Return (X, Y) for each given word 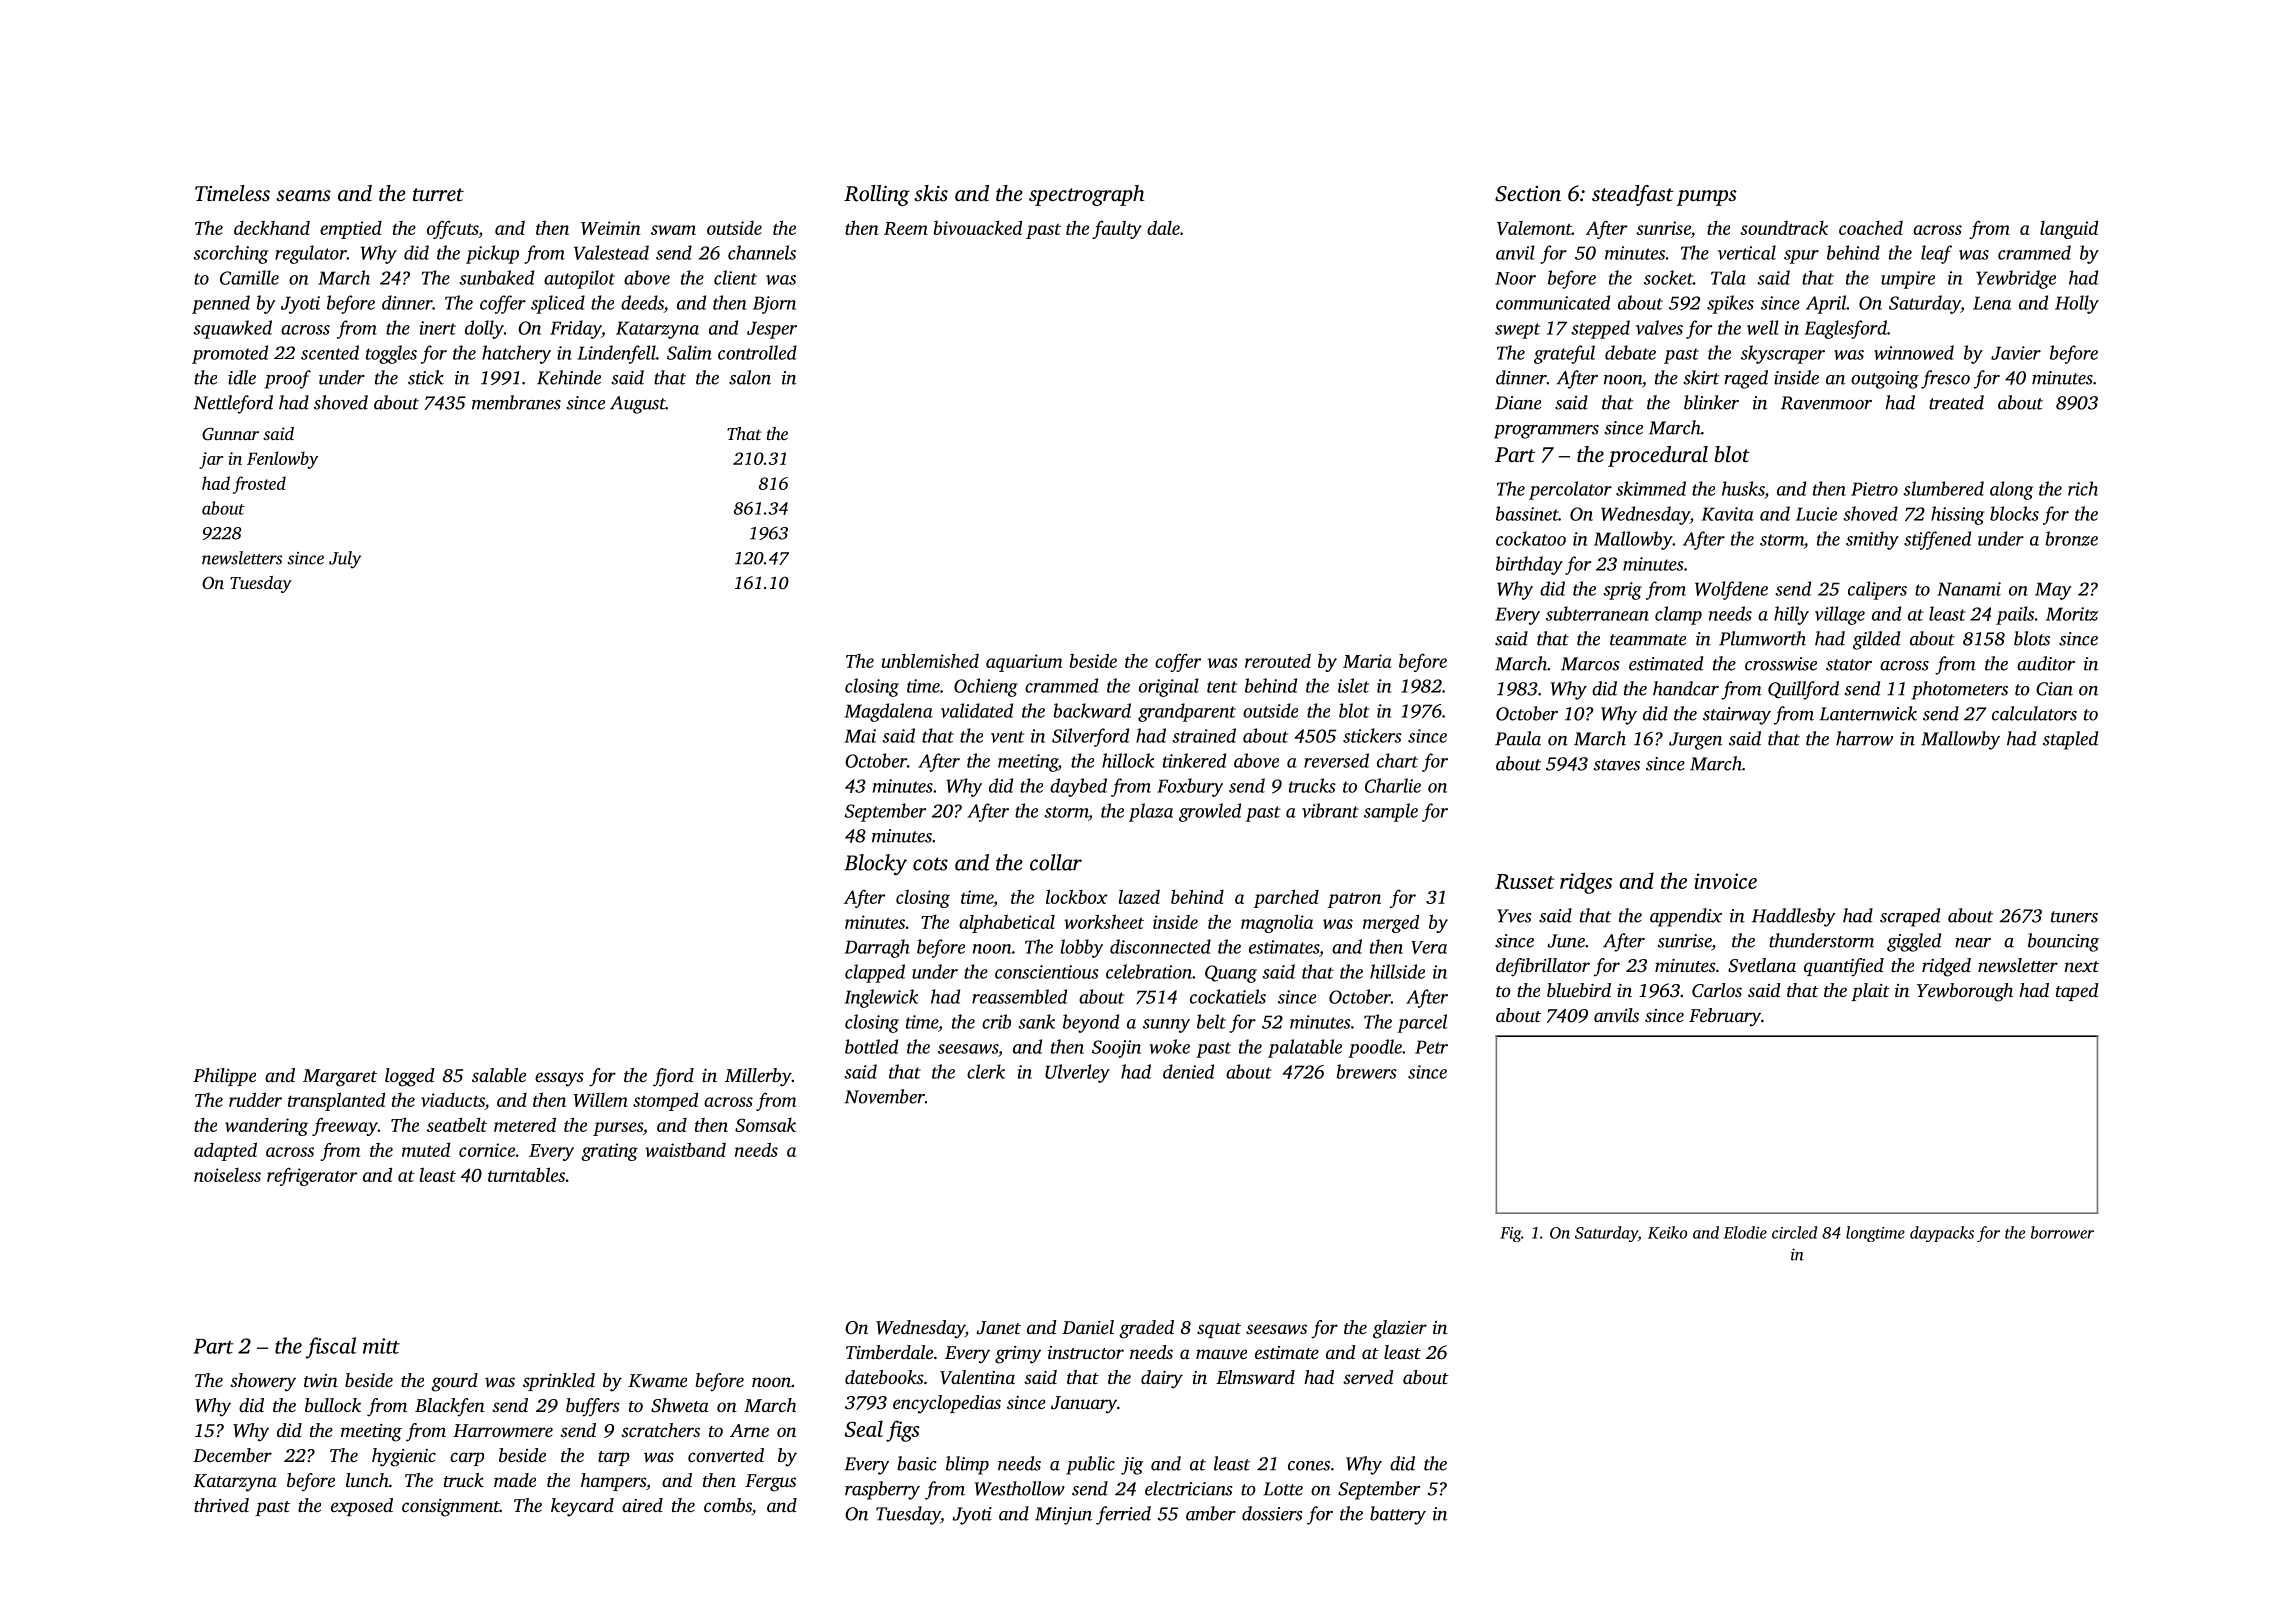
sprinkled (559, 1382)
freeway (345, 1126)
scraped (1910, 917)
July (345, 560)
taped (2077, 992)
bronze (2071, 538)
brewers (1366, 1071)
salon (750, 377)
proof (288, 379)
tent (1222, 687)
